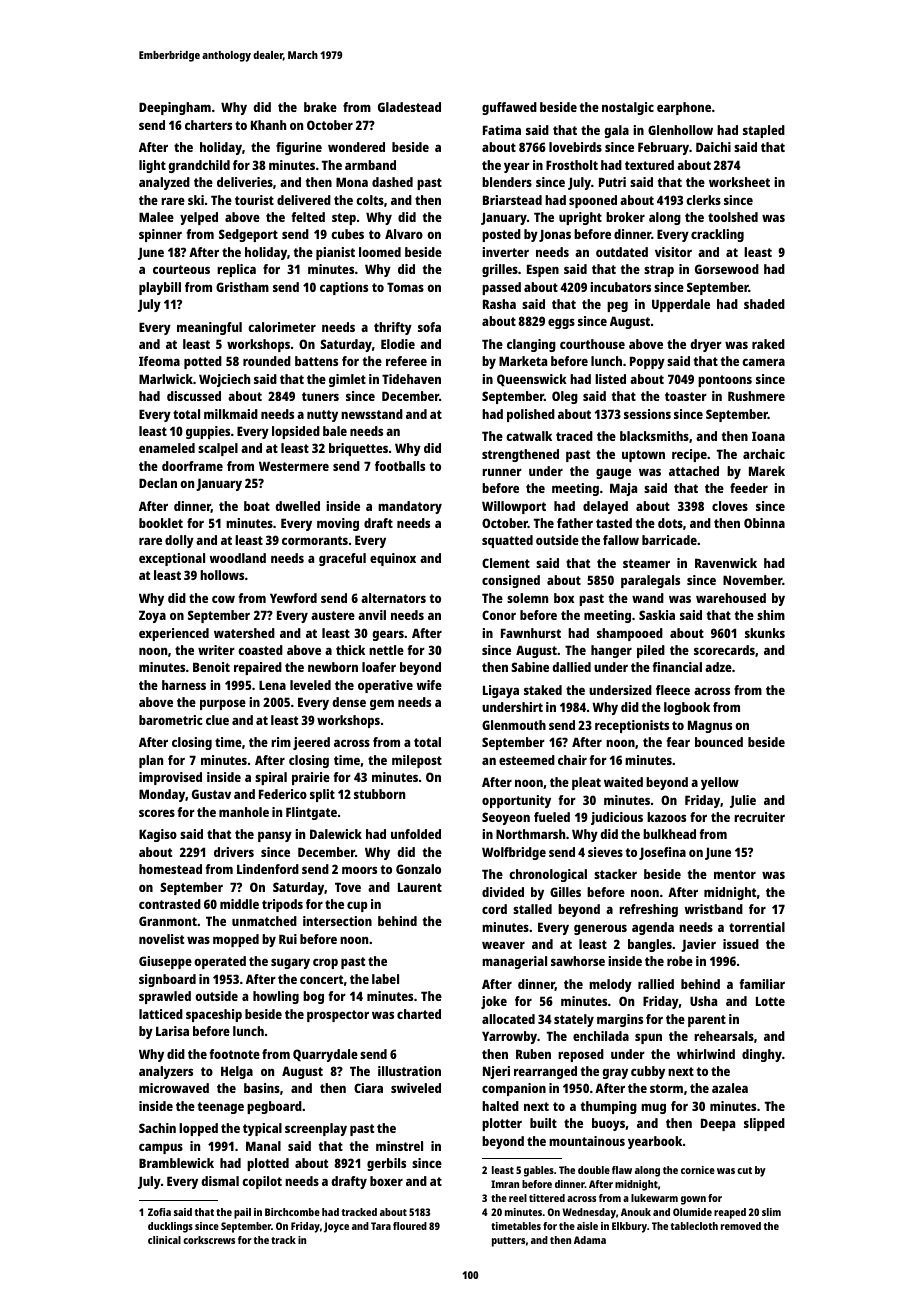 The image size is (924, 1314). Describe the element at coordinates (217, 720) in the screenshot. I see `clue` at that location.
